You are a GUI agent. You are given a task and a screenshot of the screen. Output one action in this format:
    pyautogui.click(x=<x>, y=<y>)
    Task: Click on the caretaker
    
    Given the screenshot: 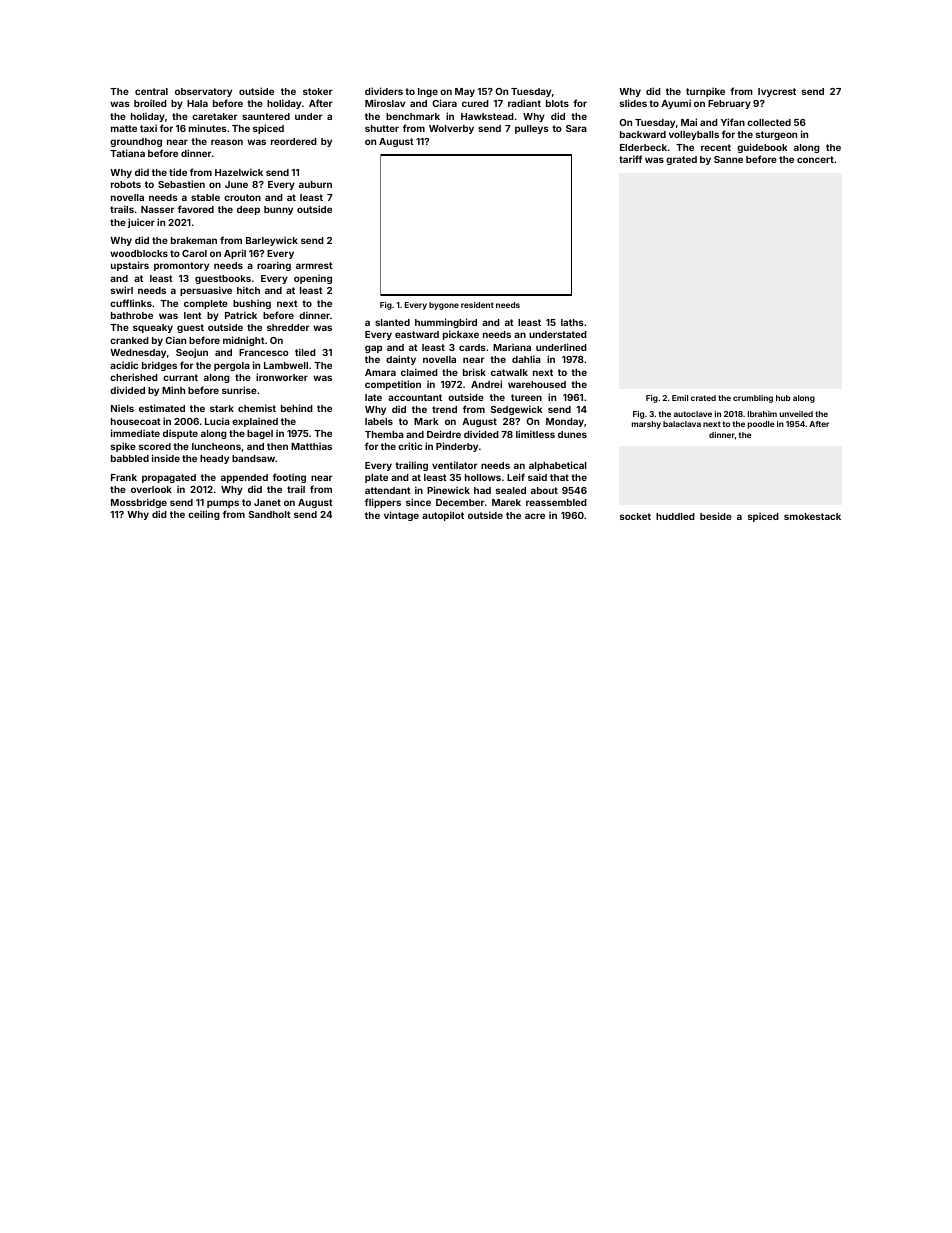 What is the action you would take?
    pyautogui.click(x=215, y=116)
